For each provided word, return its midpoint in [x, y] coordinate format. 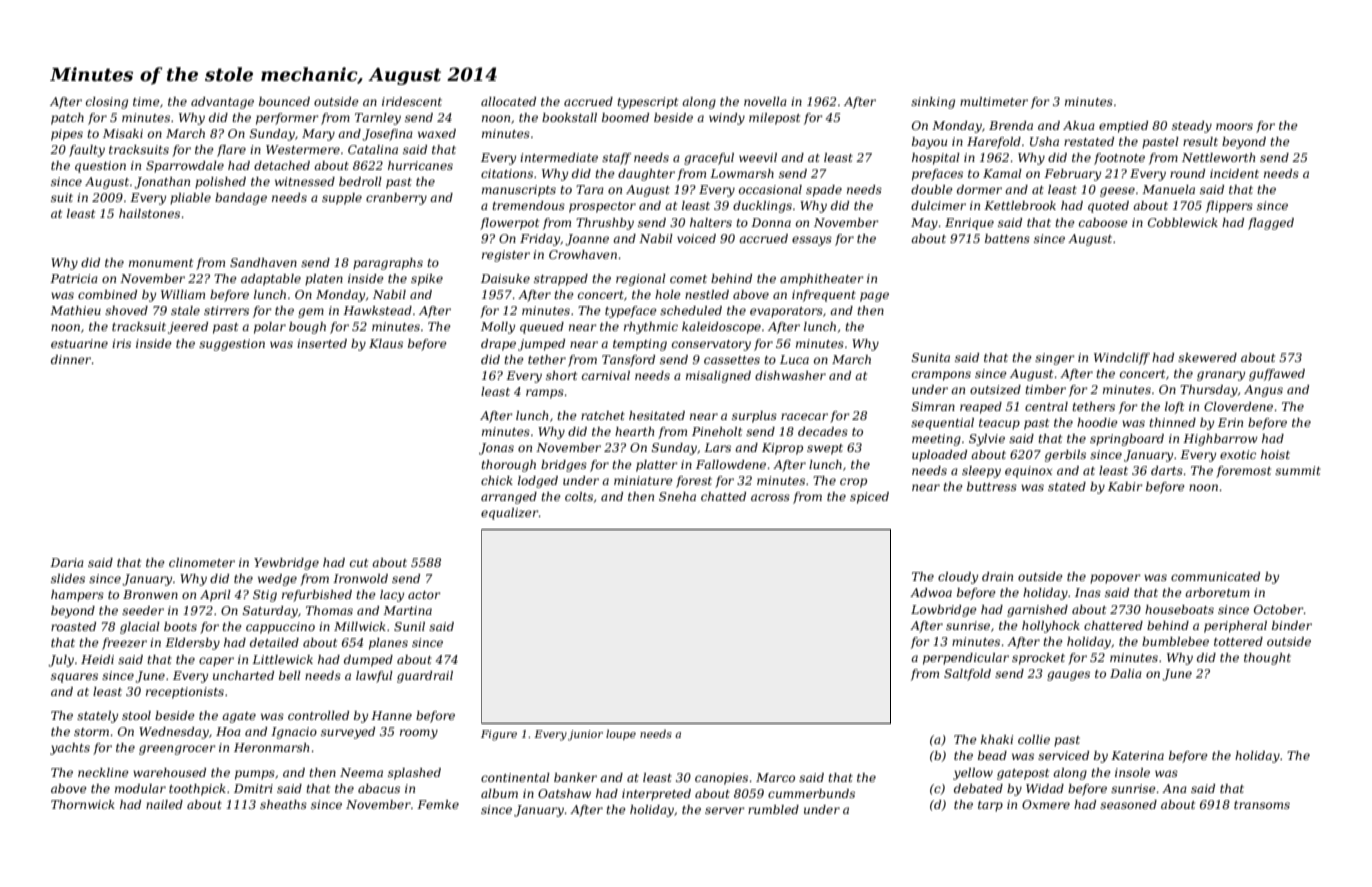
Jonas [496, 449]
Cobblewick [1183, 222]
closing [107, 103]
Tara [590, 189]
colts [579, 496]
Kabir [1125, 486]
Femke [438, 804]
